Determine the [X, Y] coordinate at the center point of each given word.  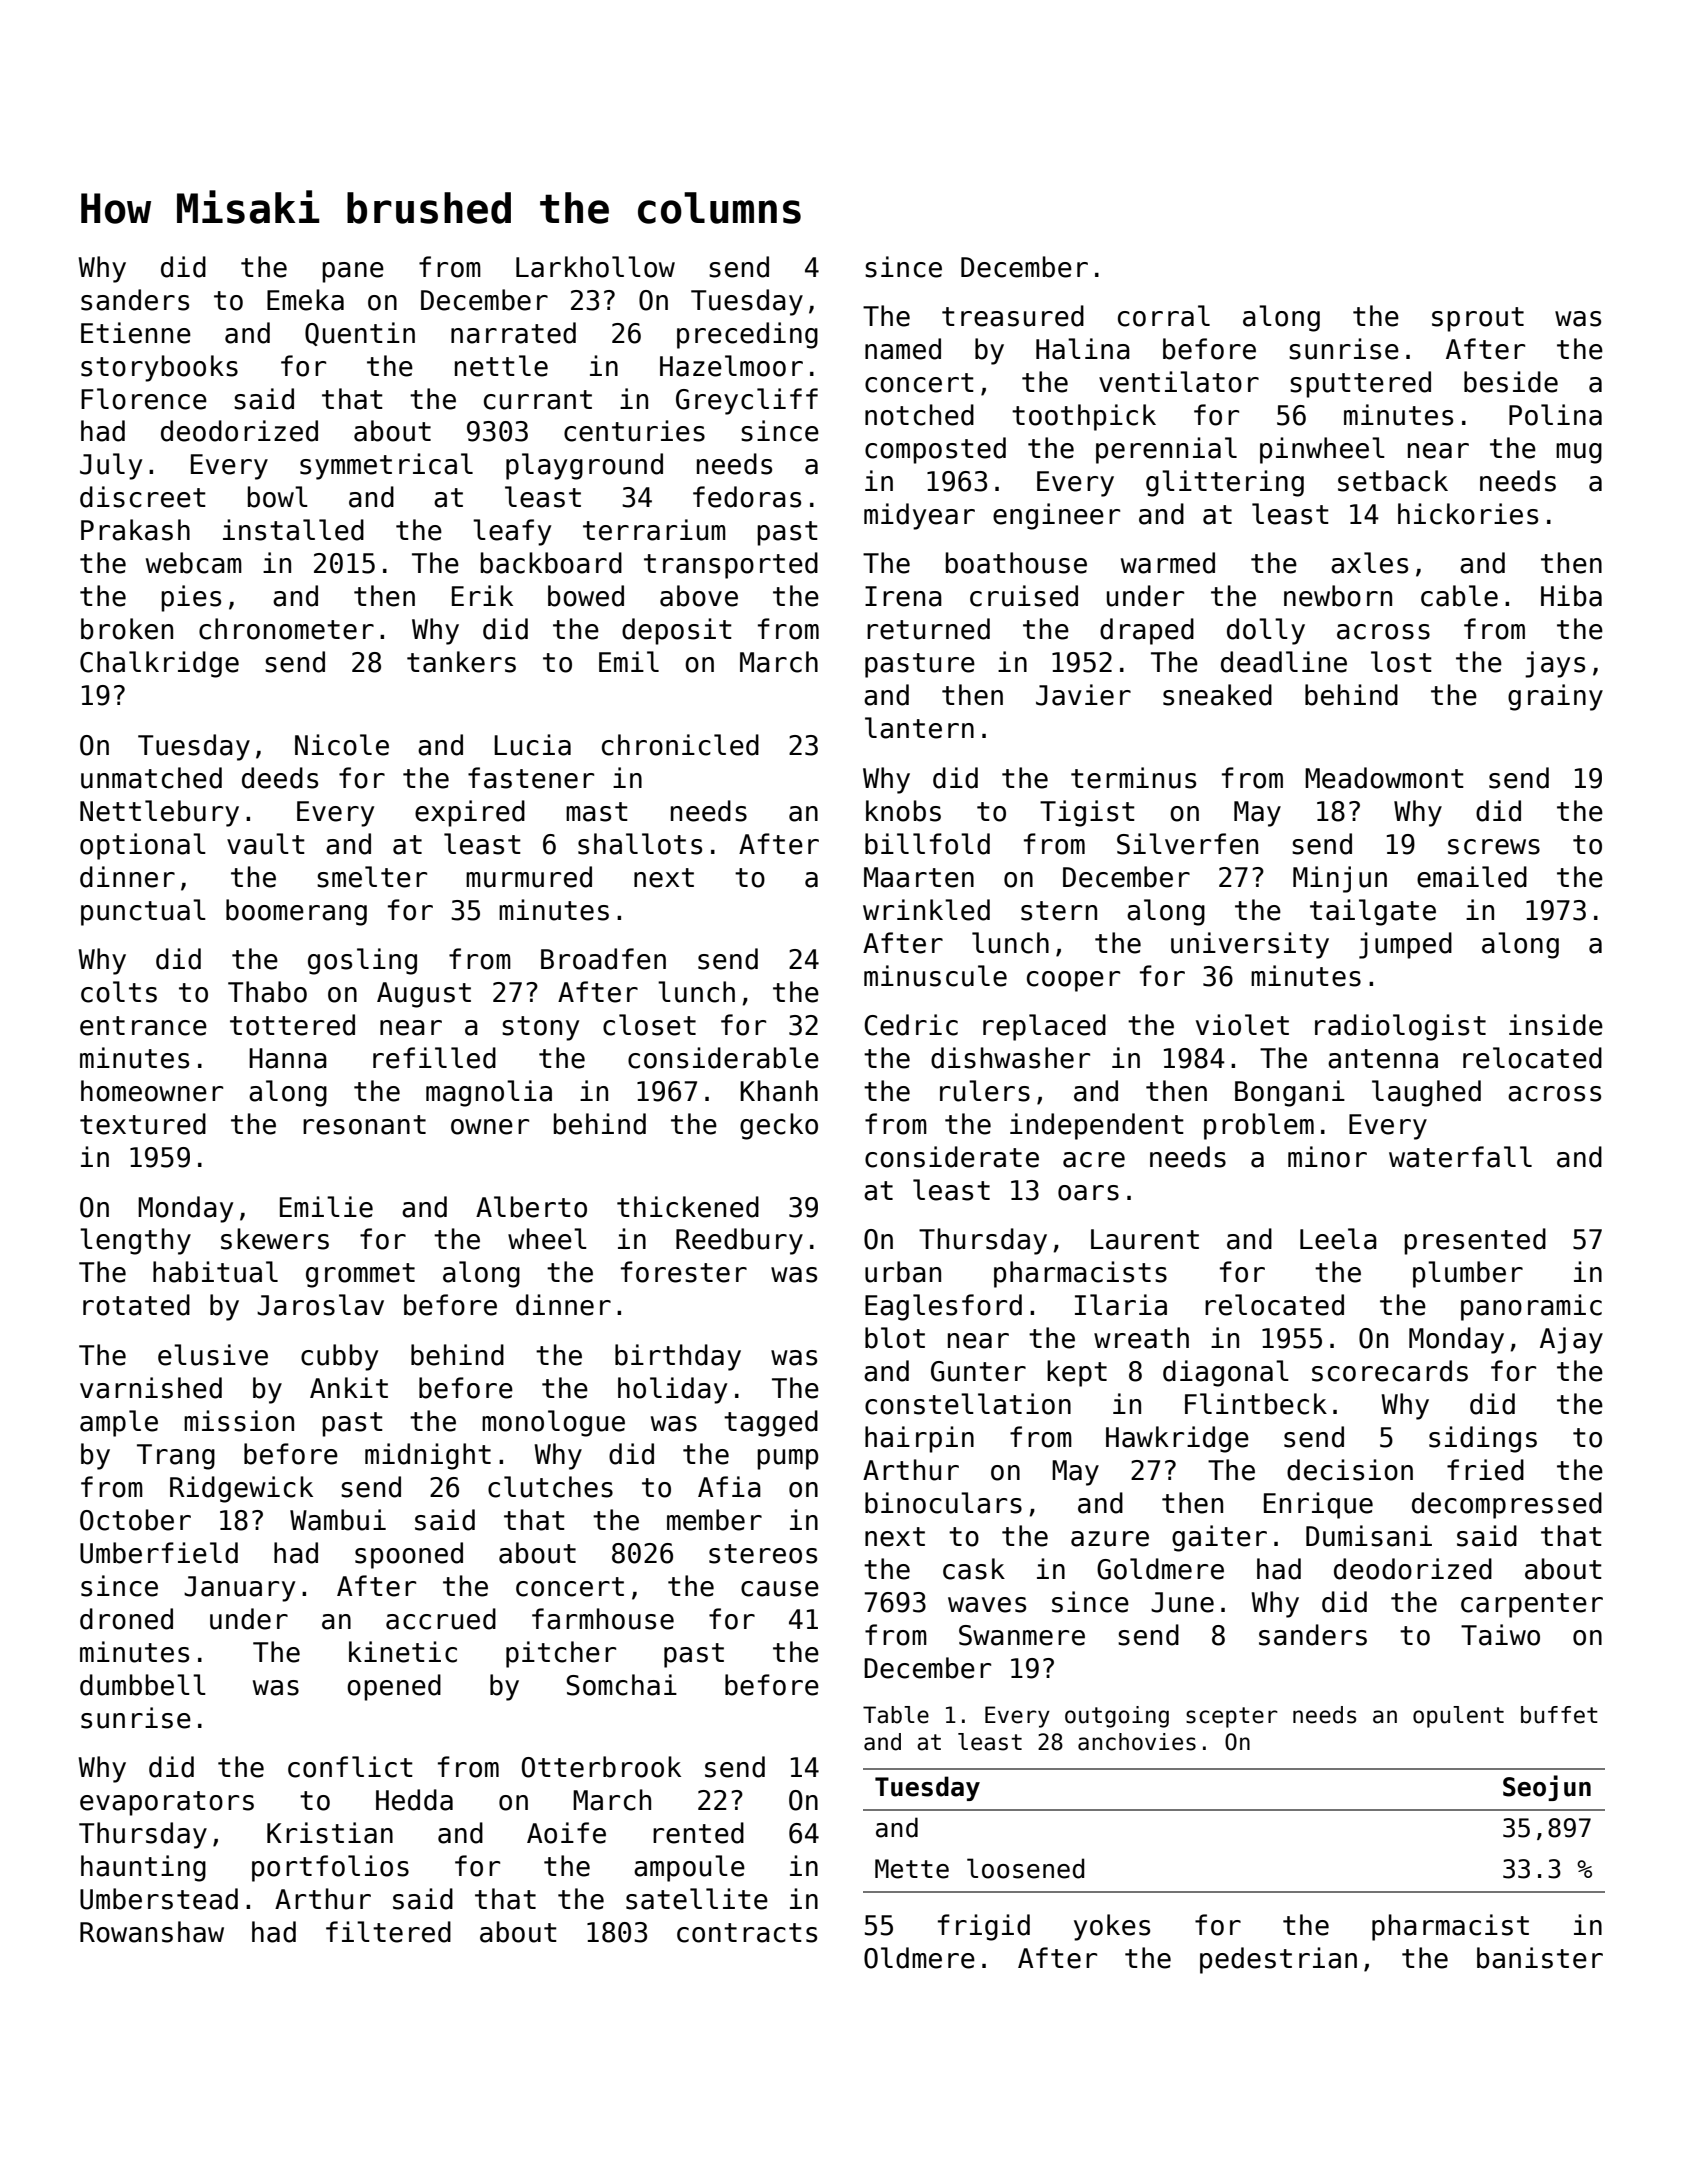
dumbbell [143, 1685]
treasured [1013, 316]
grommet [360, 1275]
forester [684, 1272]
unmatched [151, 778]
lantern [919, 728]
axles [1369, 563]
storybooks [159, 368]
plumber [1468, 1274]
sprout [1478, 319]
